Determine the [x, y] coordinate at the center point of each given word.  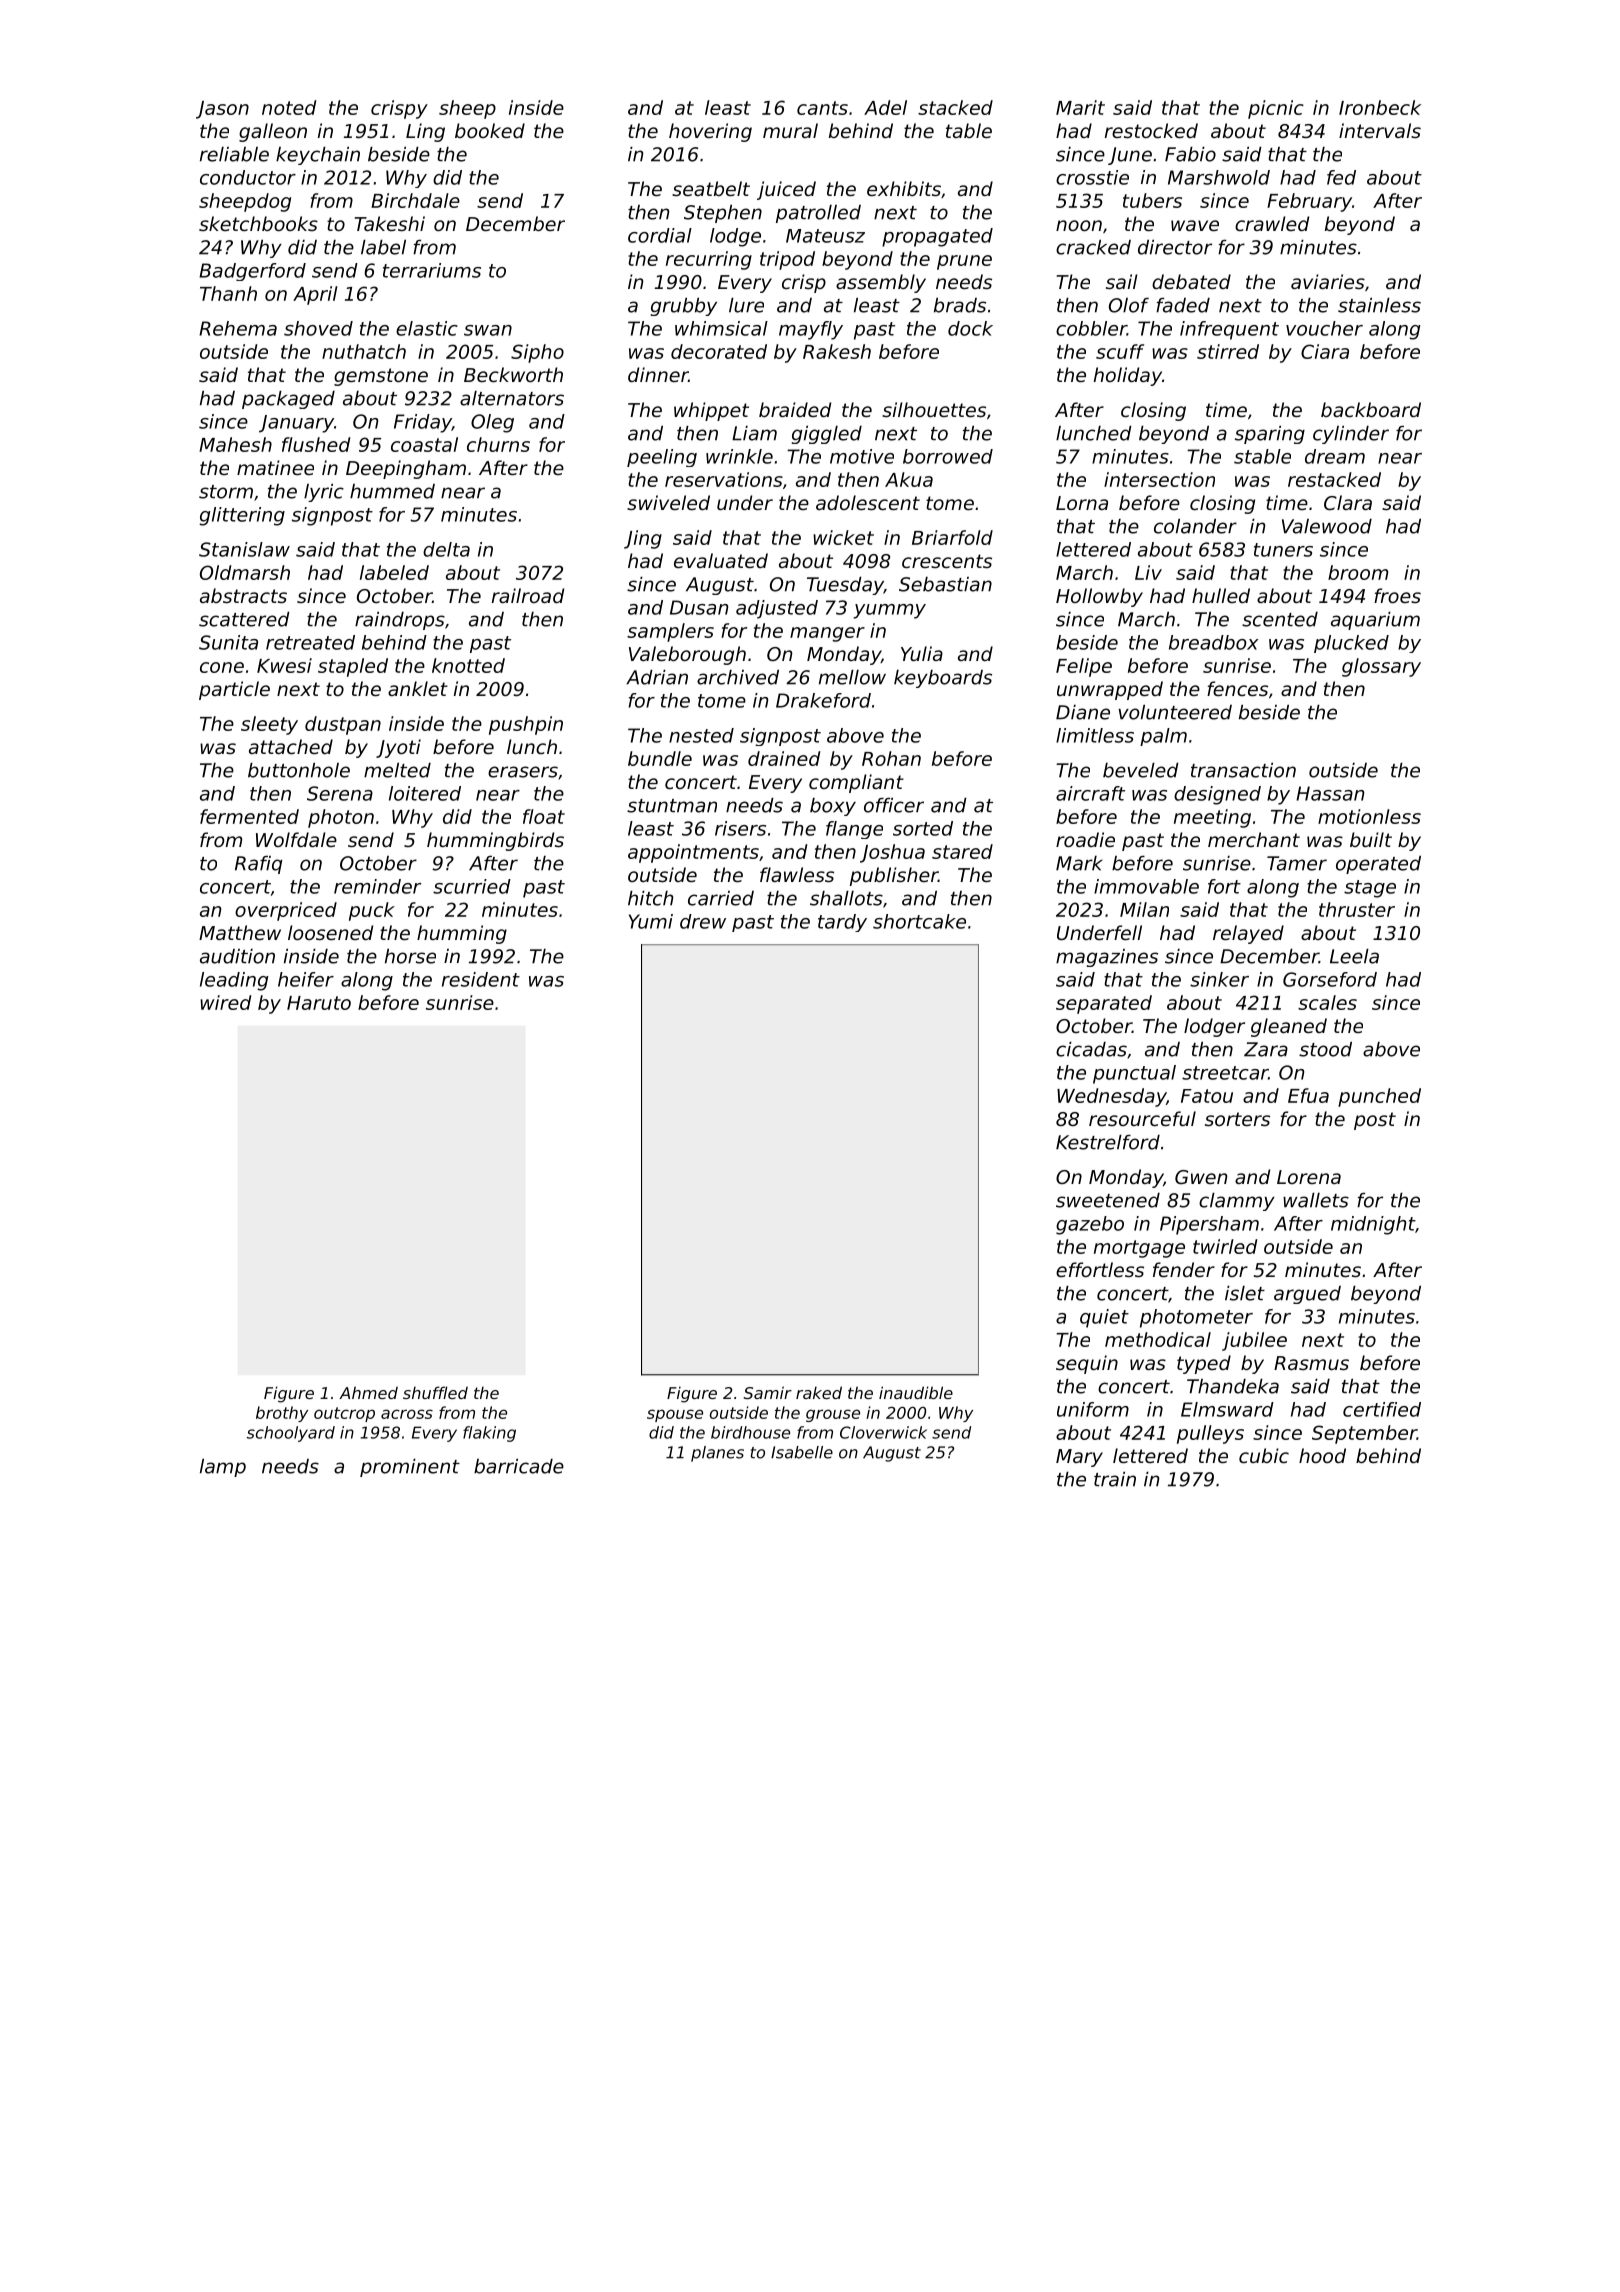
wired [226, 1002]
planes [717, 1454]
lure [746, 305]
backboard [1371, 409]
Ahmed [368, 1392]
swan [488, 330]
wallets [1316, 1200]
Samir [768, 1392]
